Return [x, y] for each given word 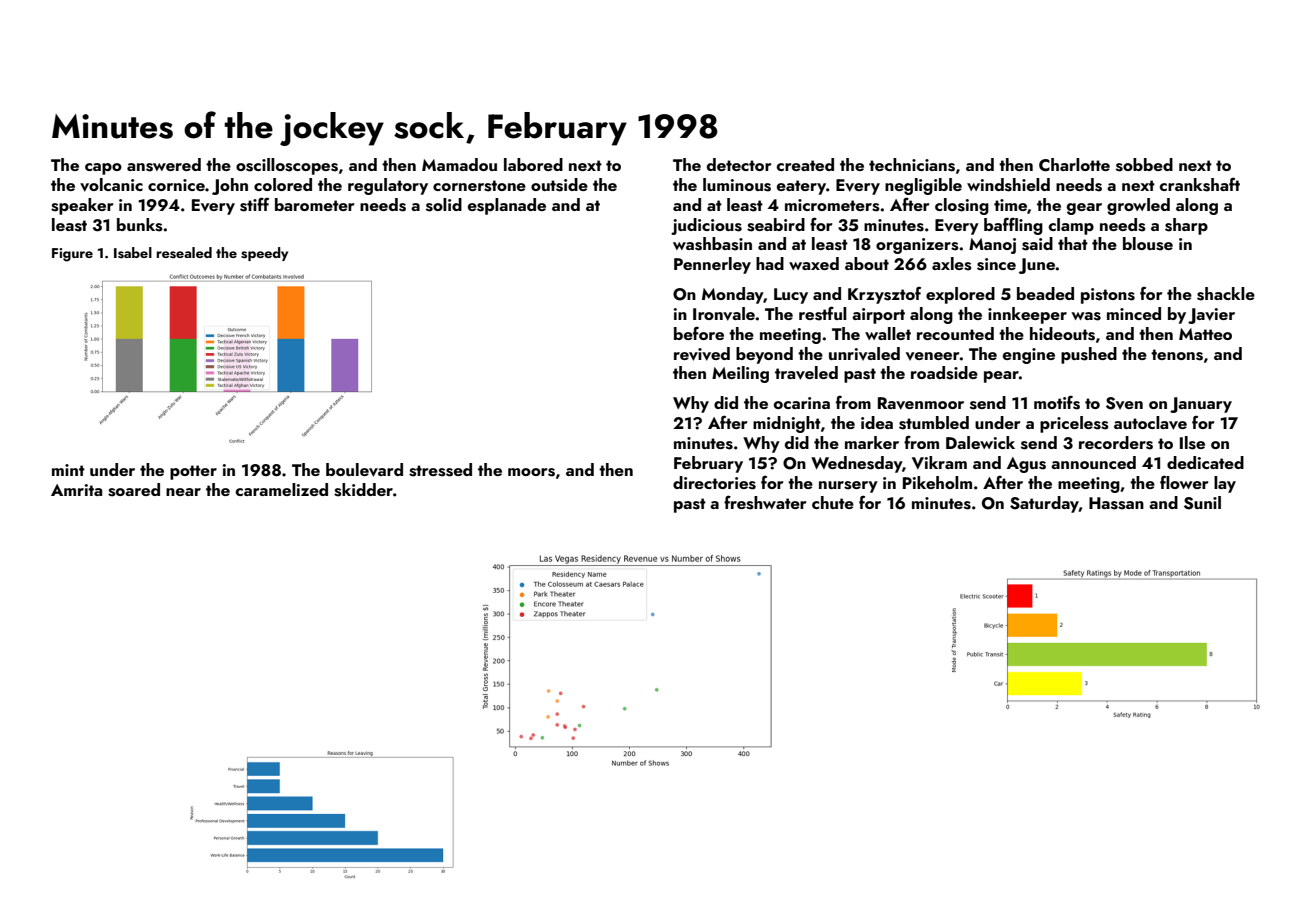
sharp [1186, 226]
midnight [787, 424]
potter [193, 472]
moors [531, 472]
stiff [254, 204]
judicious [706, 226]
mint [68, 470]
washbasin [712, 244]
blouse [1148, 244]
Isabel [133, 253]
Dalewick [980, 442]
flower [1184, 482]
